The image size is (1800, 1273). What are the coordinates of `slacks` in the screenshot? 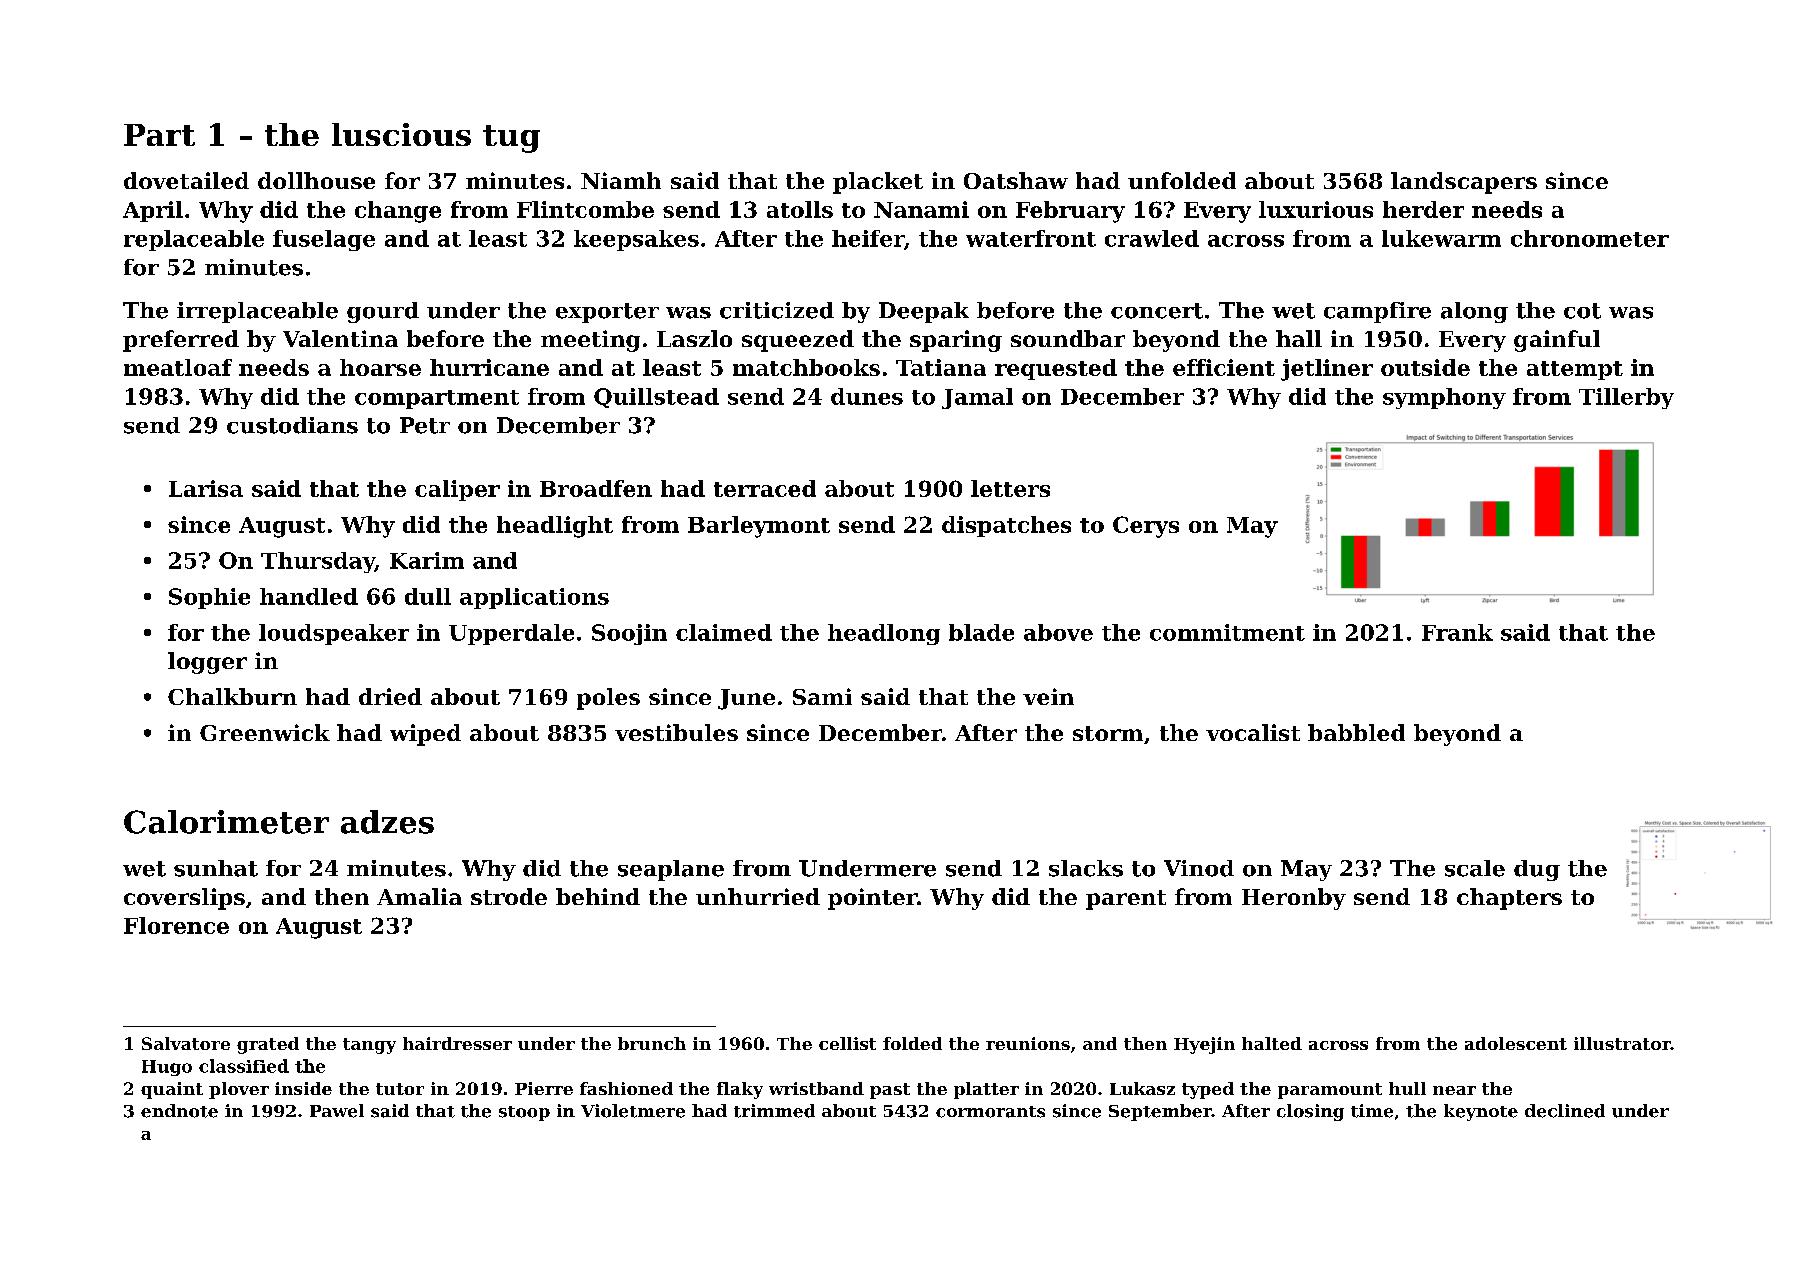 It's located at (1086, 868).
